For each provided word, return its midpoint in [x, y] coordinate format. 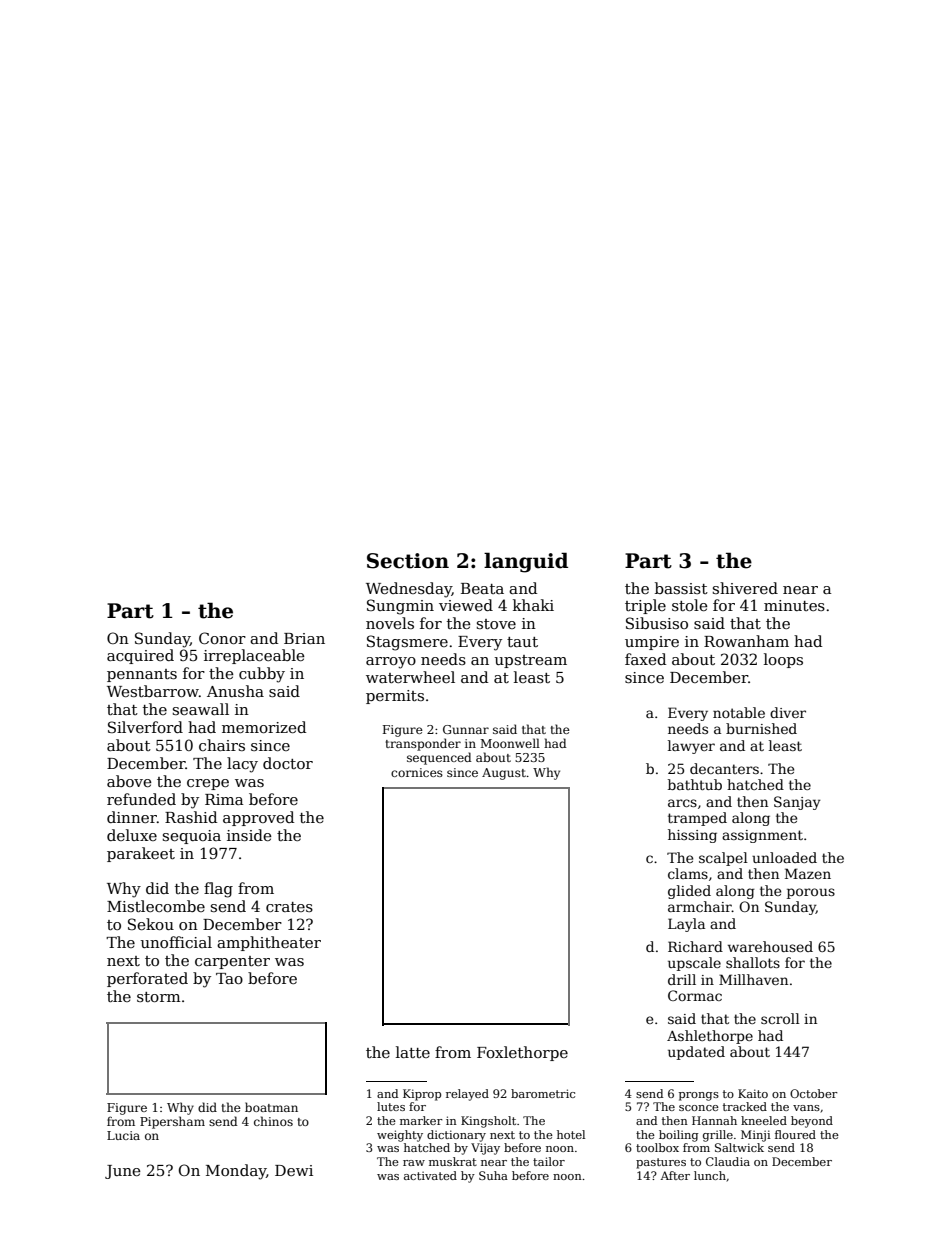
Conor [222, 638]
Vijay [485, 1149]
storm [159, 997]
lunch [710, 1175]
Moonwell [510, 743]
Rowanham [746, 641]
